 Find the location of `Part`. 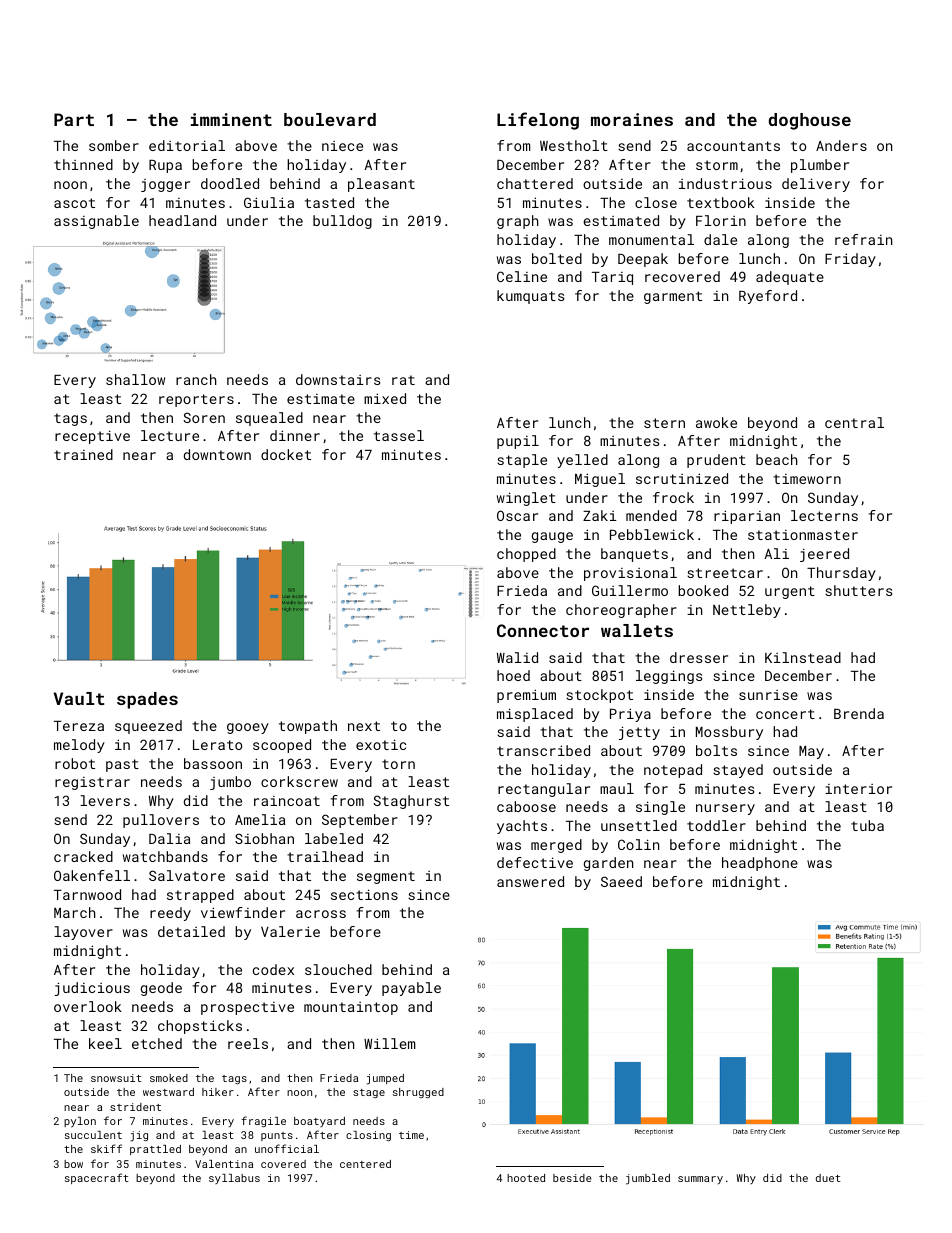

Part is located at coordinates (74, 119).
